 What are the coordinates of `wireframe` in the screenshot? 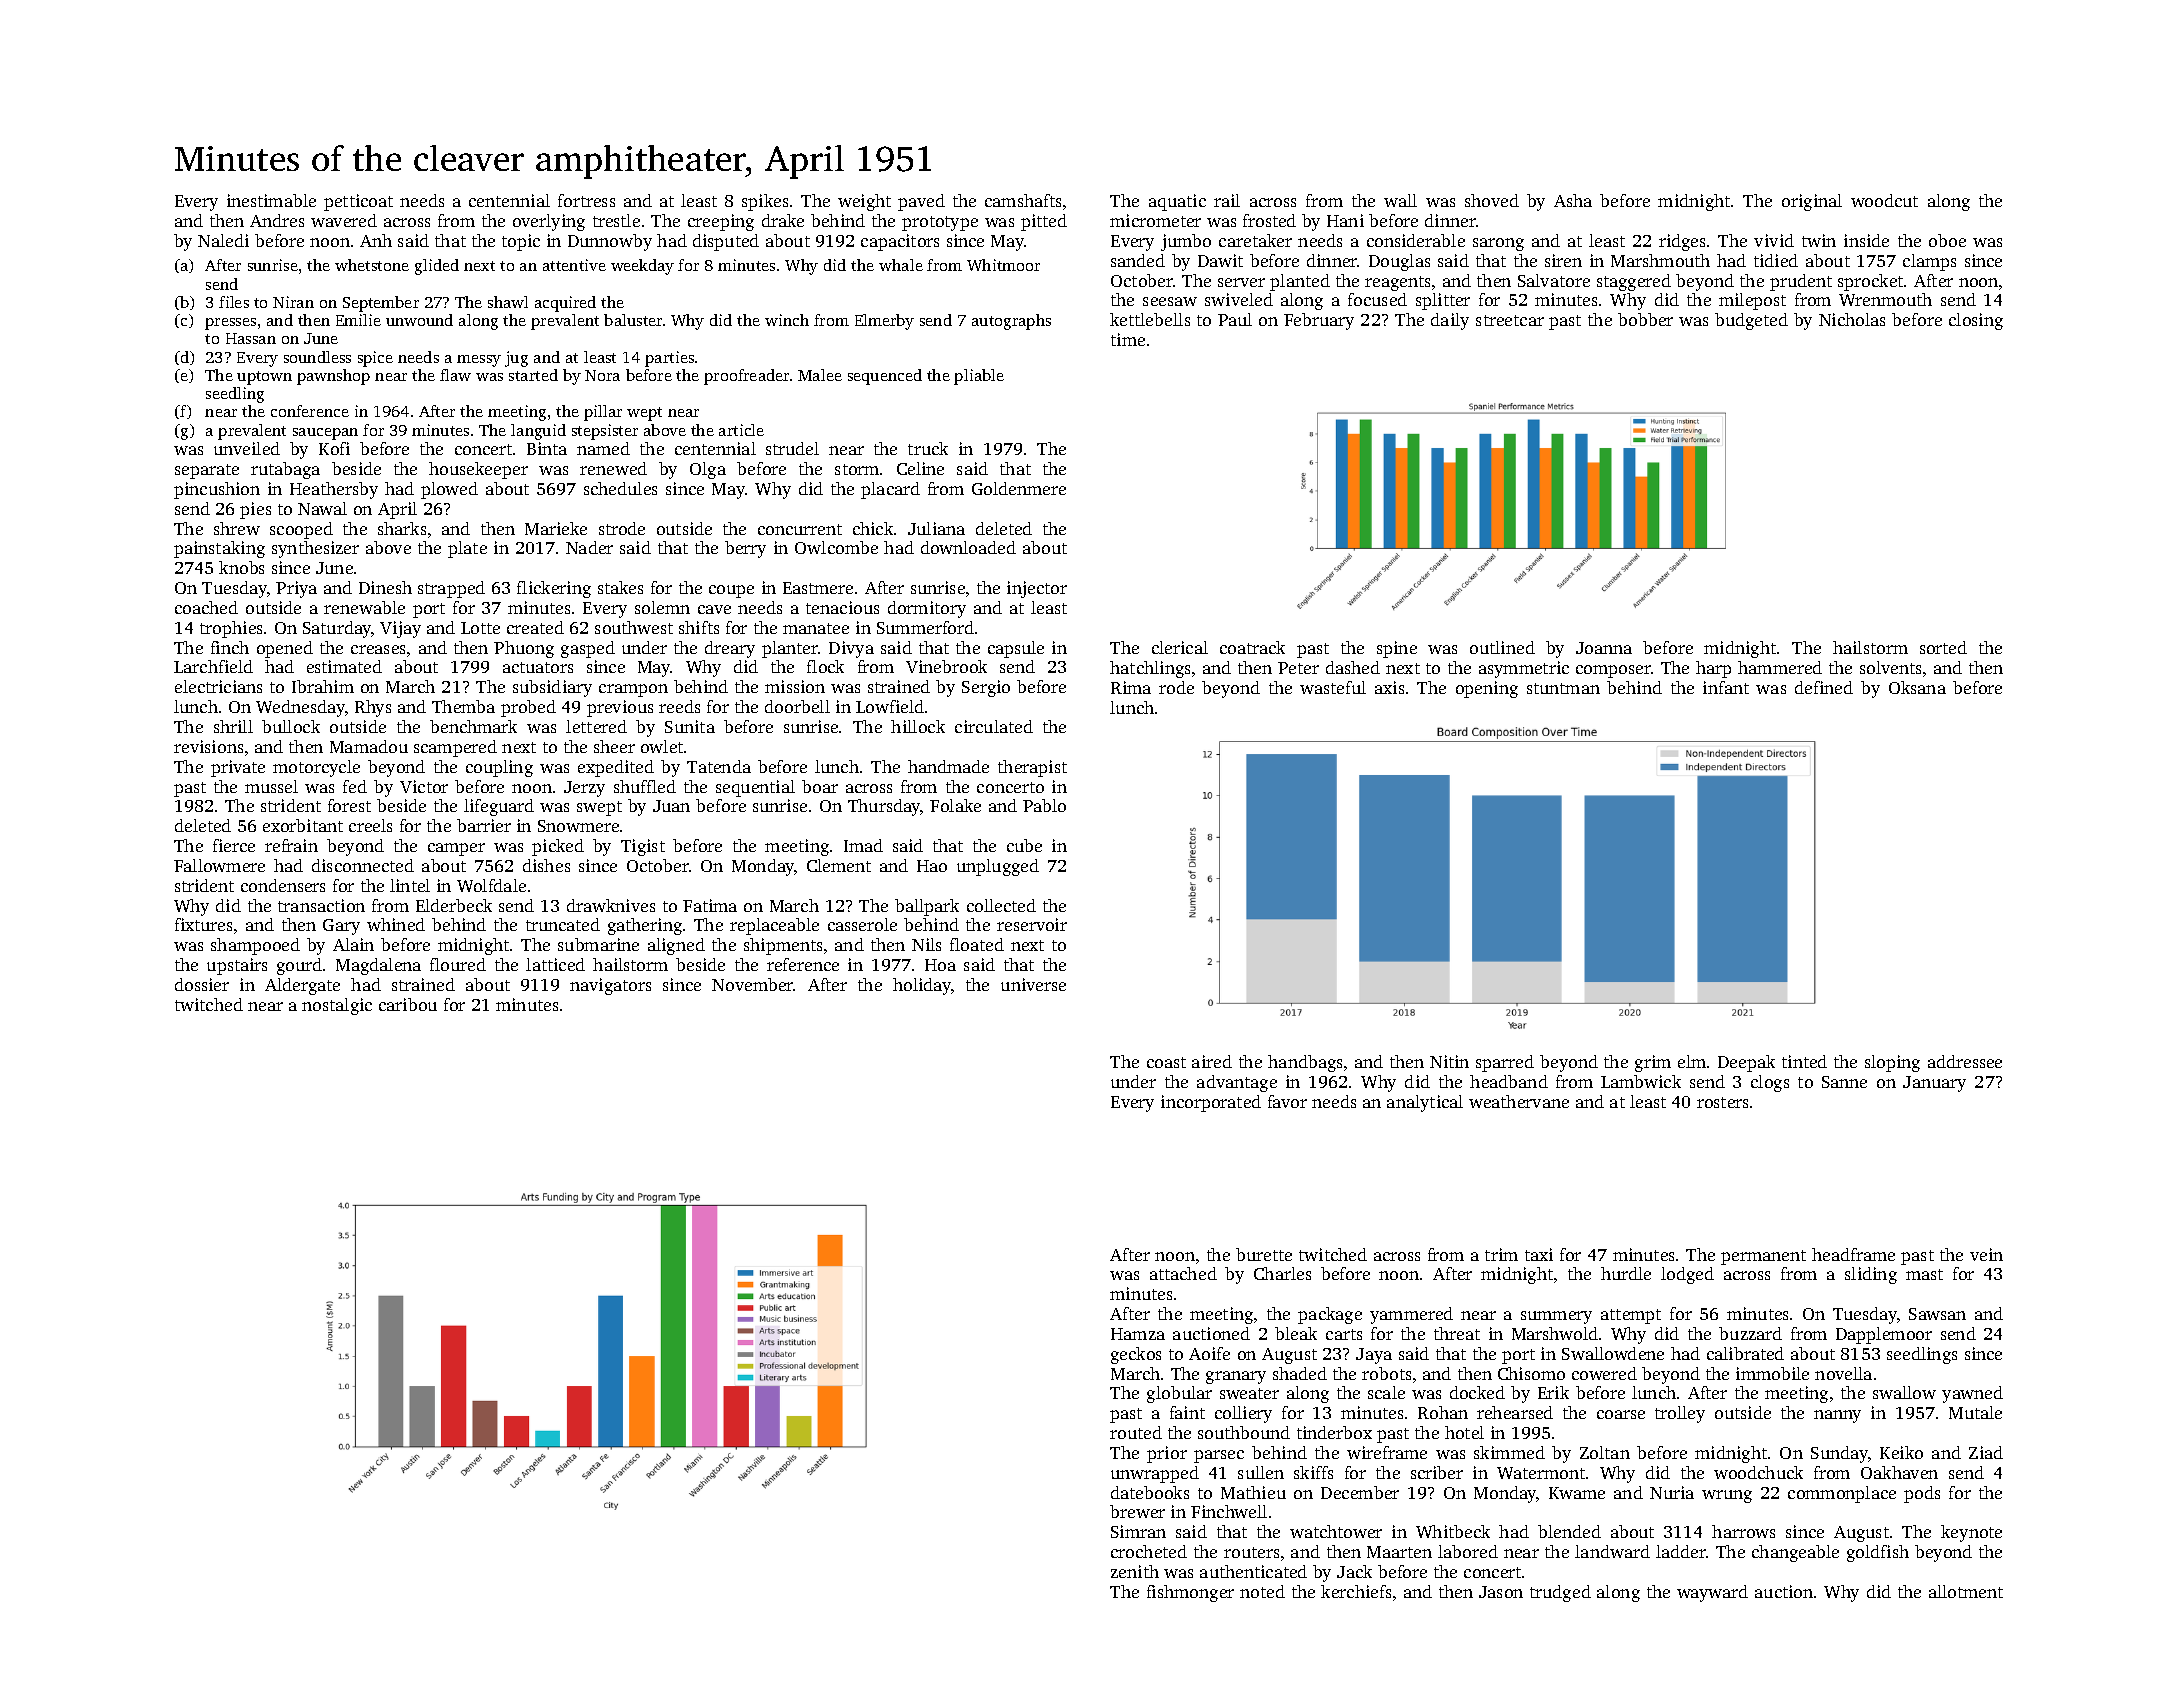 It's located at (1387, 1452).
